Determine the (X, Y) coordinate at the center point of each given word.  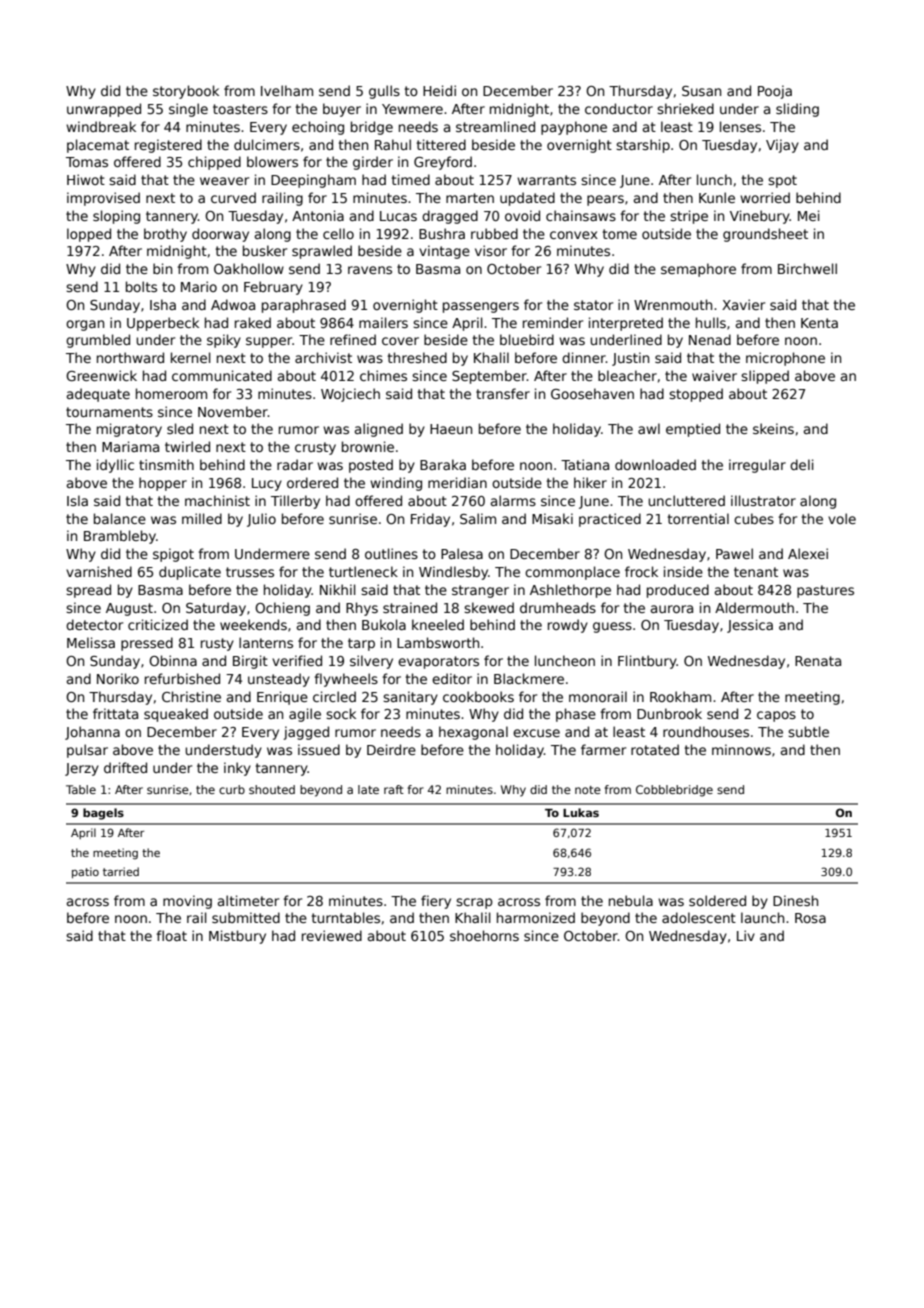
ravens (370, 270)
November (233, 411)
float (171, 935)
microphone (785, 359)
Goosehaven (592, 393)
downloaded (655, 464)
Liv (746, 935)
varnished (99, 571)
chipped (214, 163)
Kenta (819, 323)
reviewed (332, 935)
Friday (430, 520)
